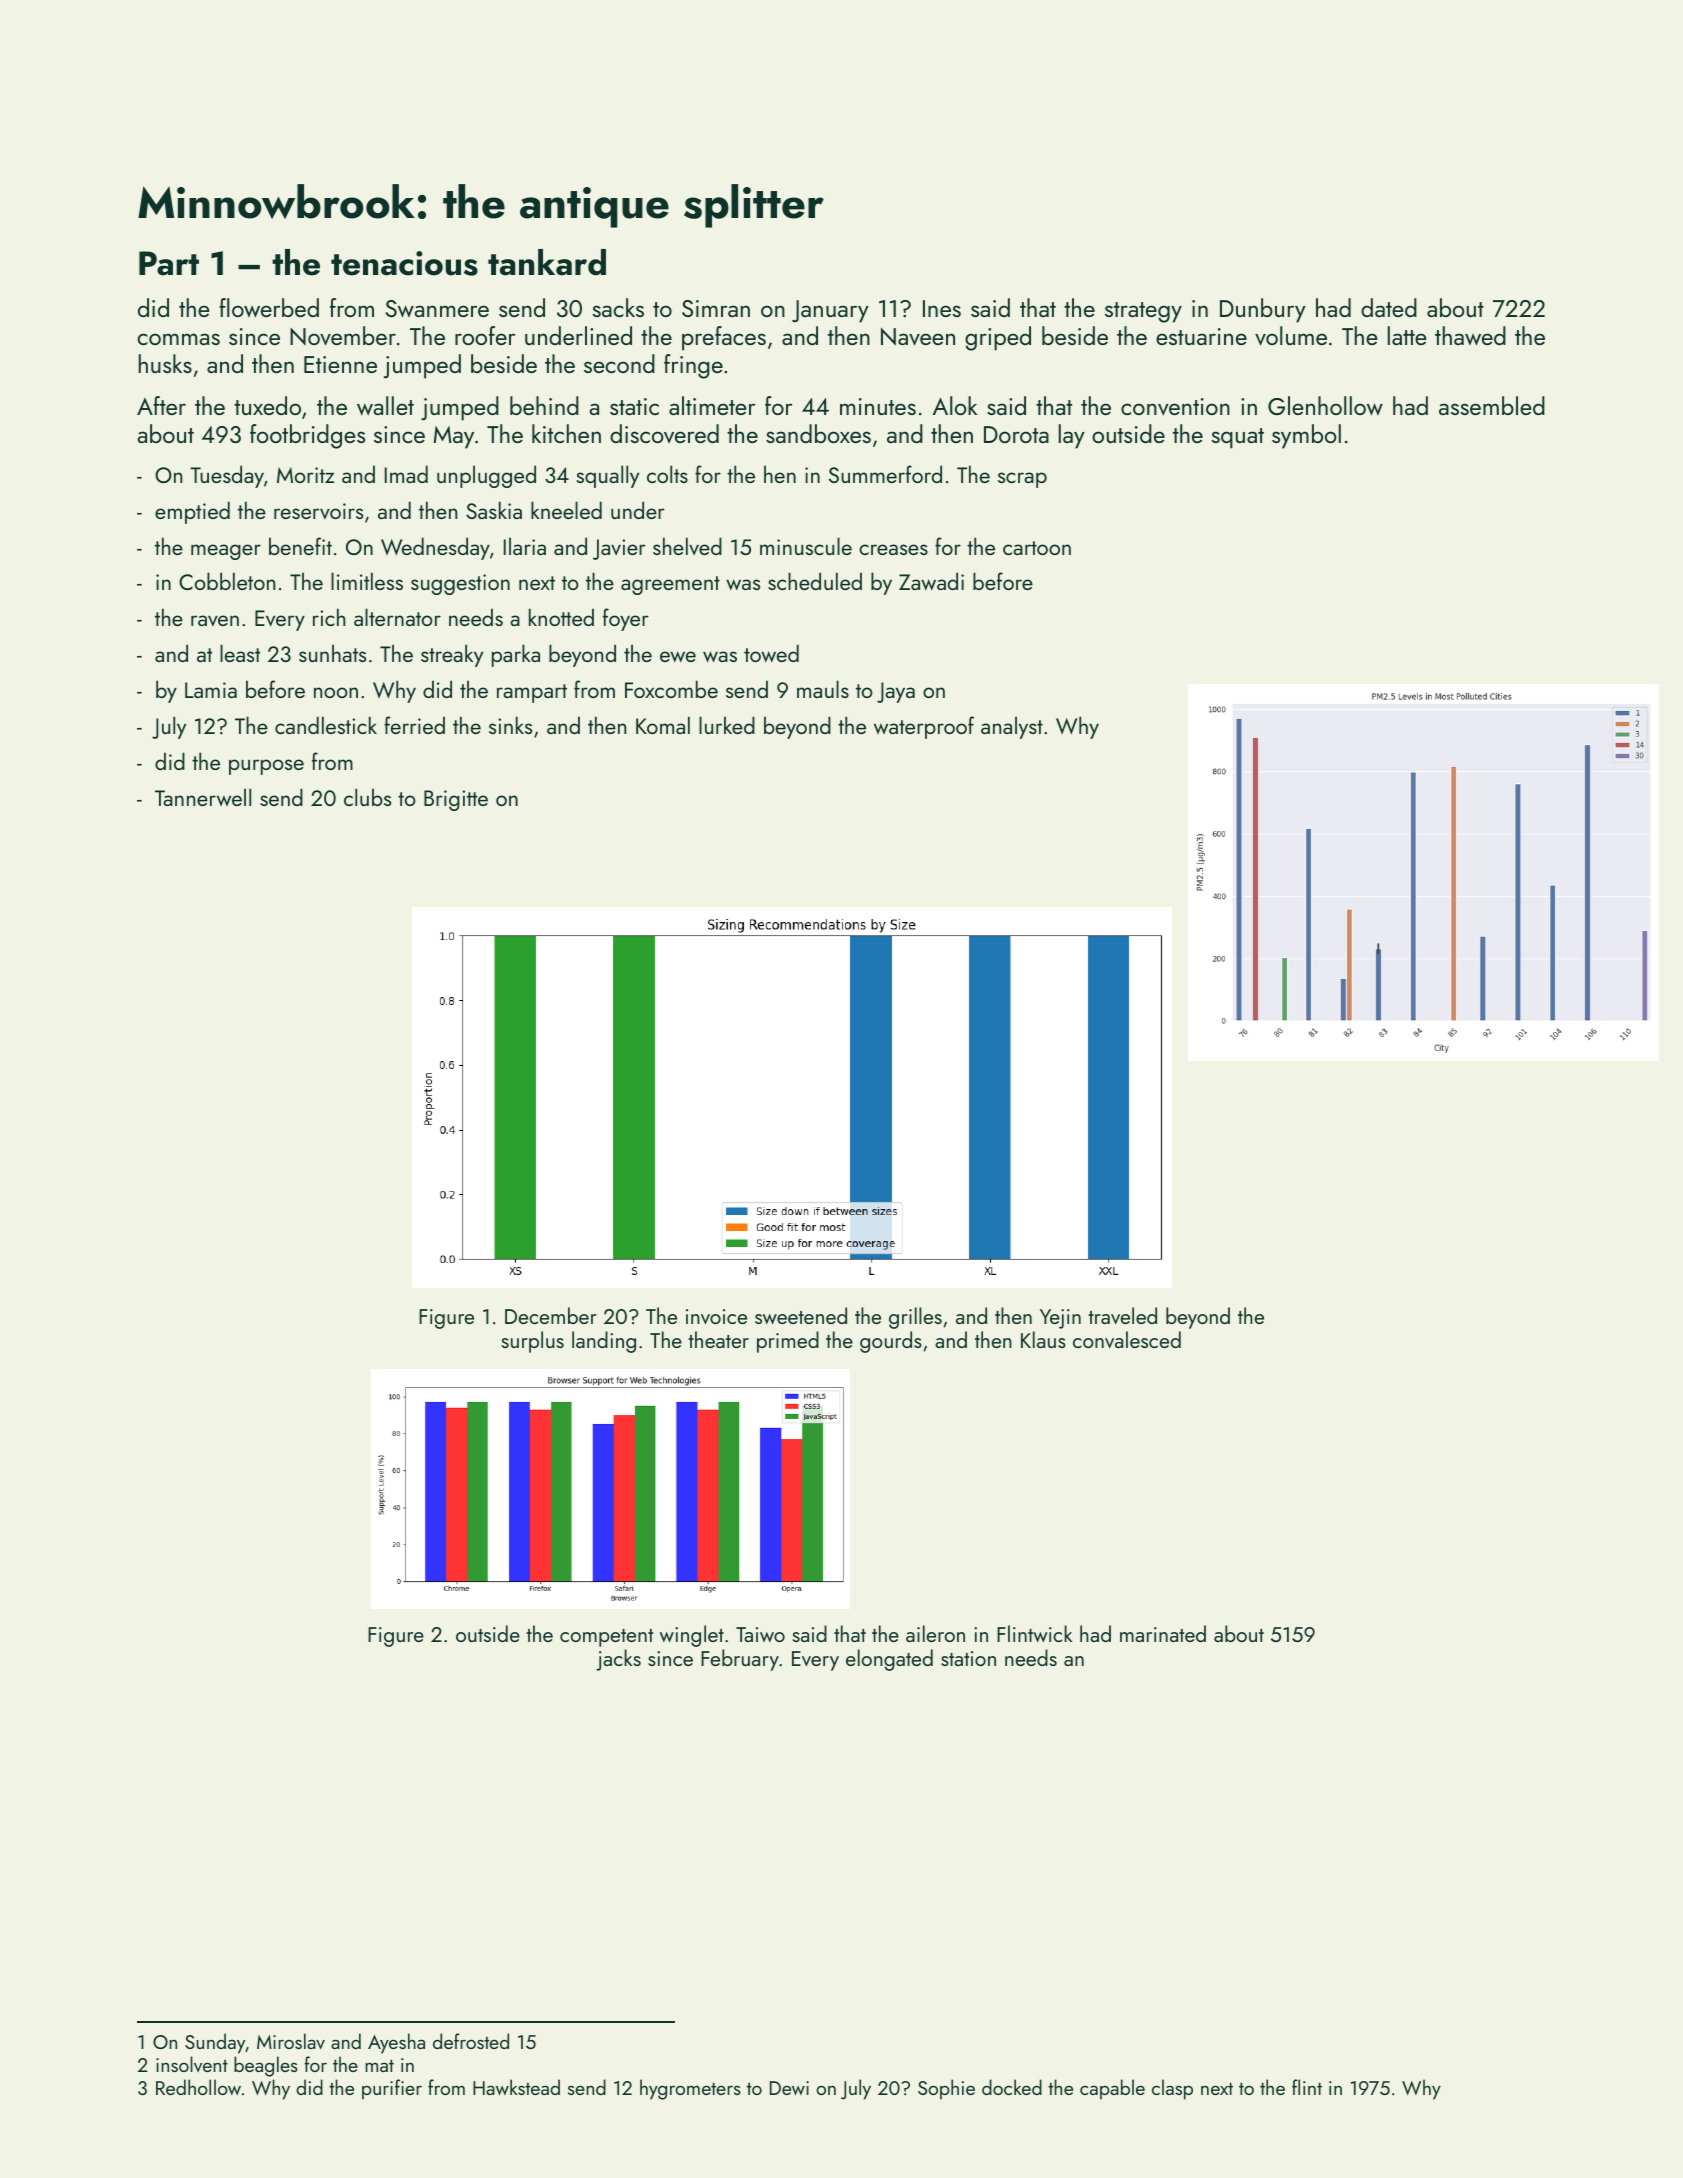 The height and width of the document is (2178, 1683). I want to click on traveled, so click(1122, 1315).
